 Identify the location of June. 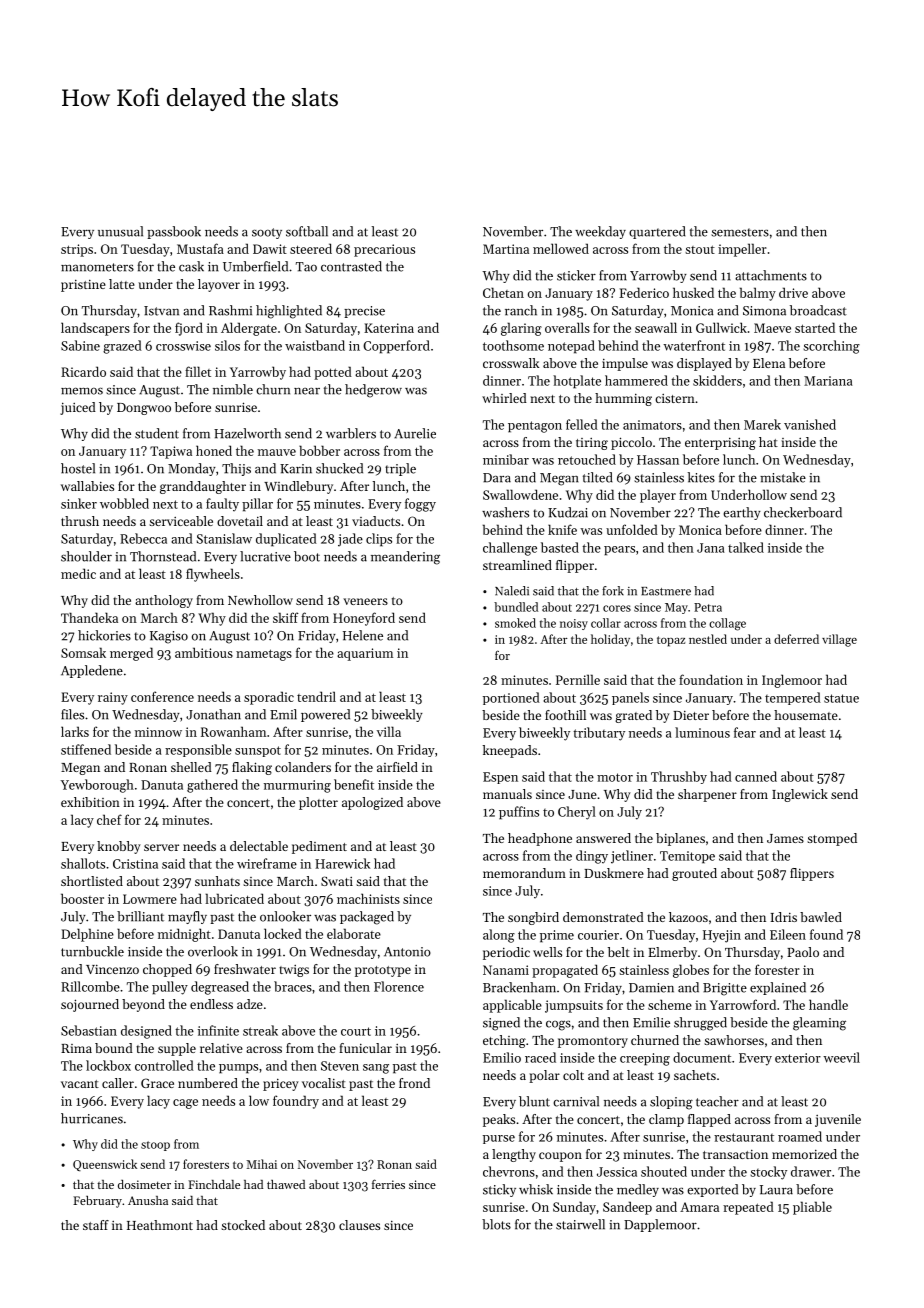
(582, 794).
